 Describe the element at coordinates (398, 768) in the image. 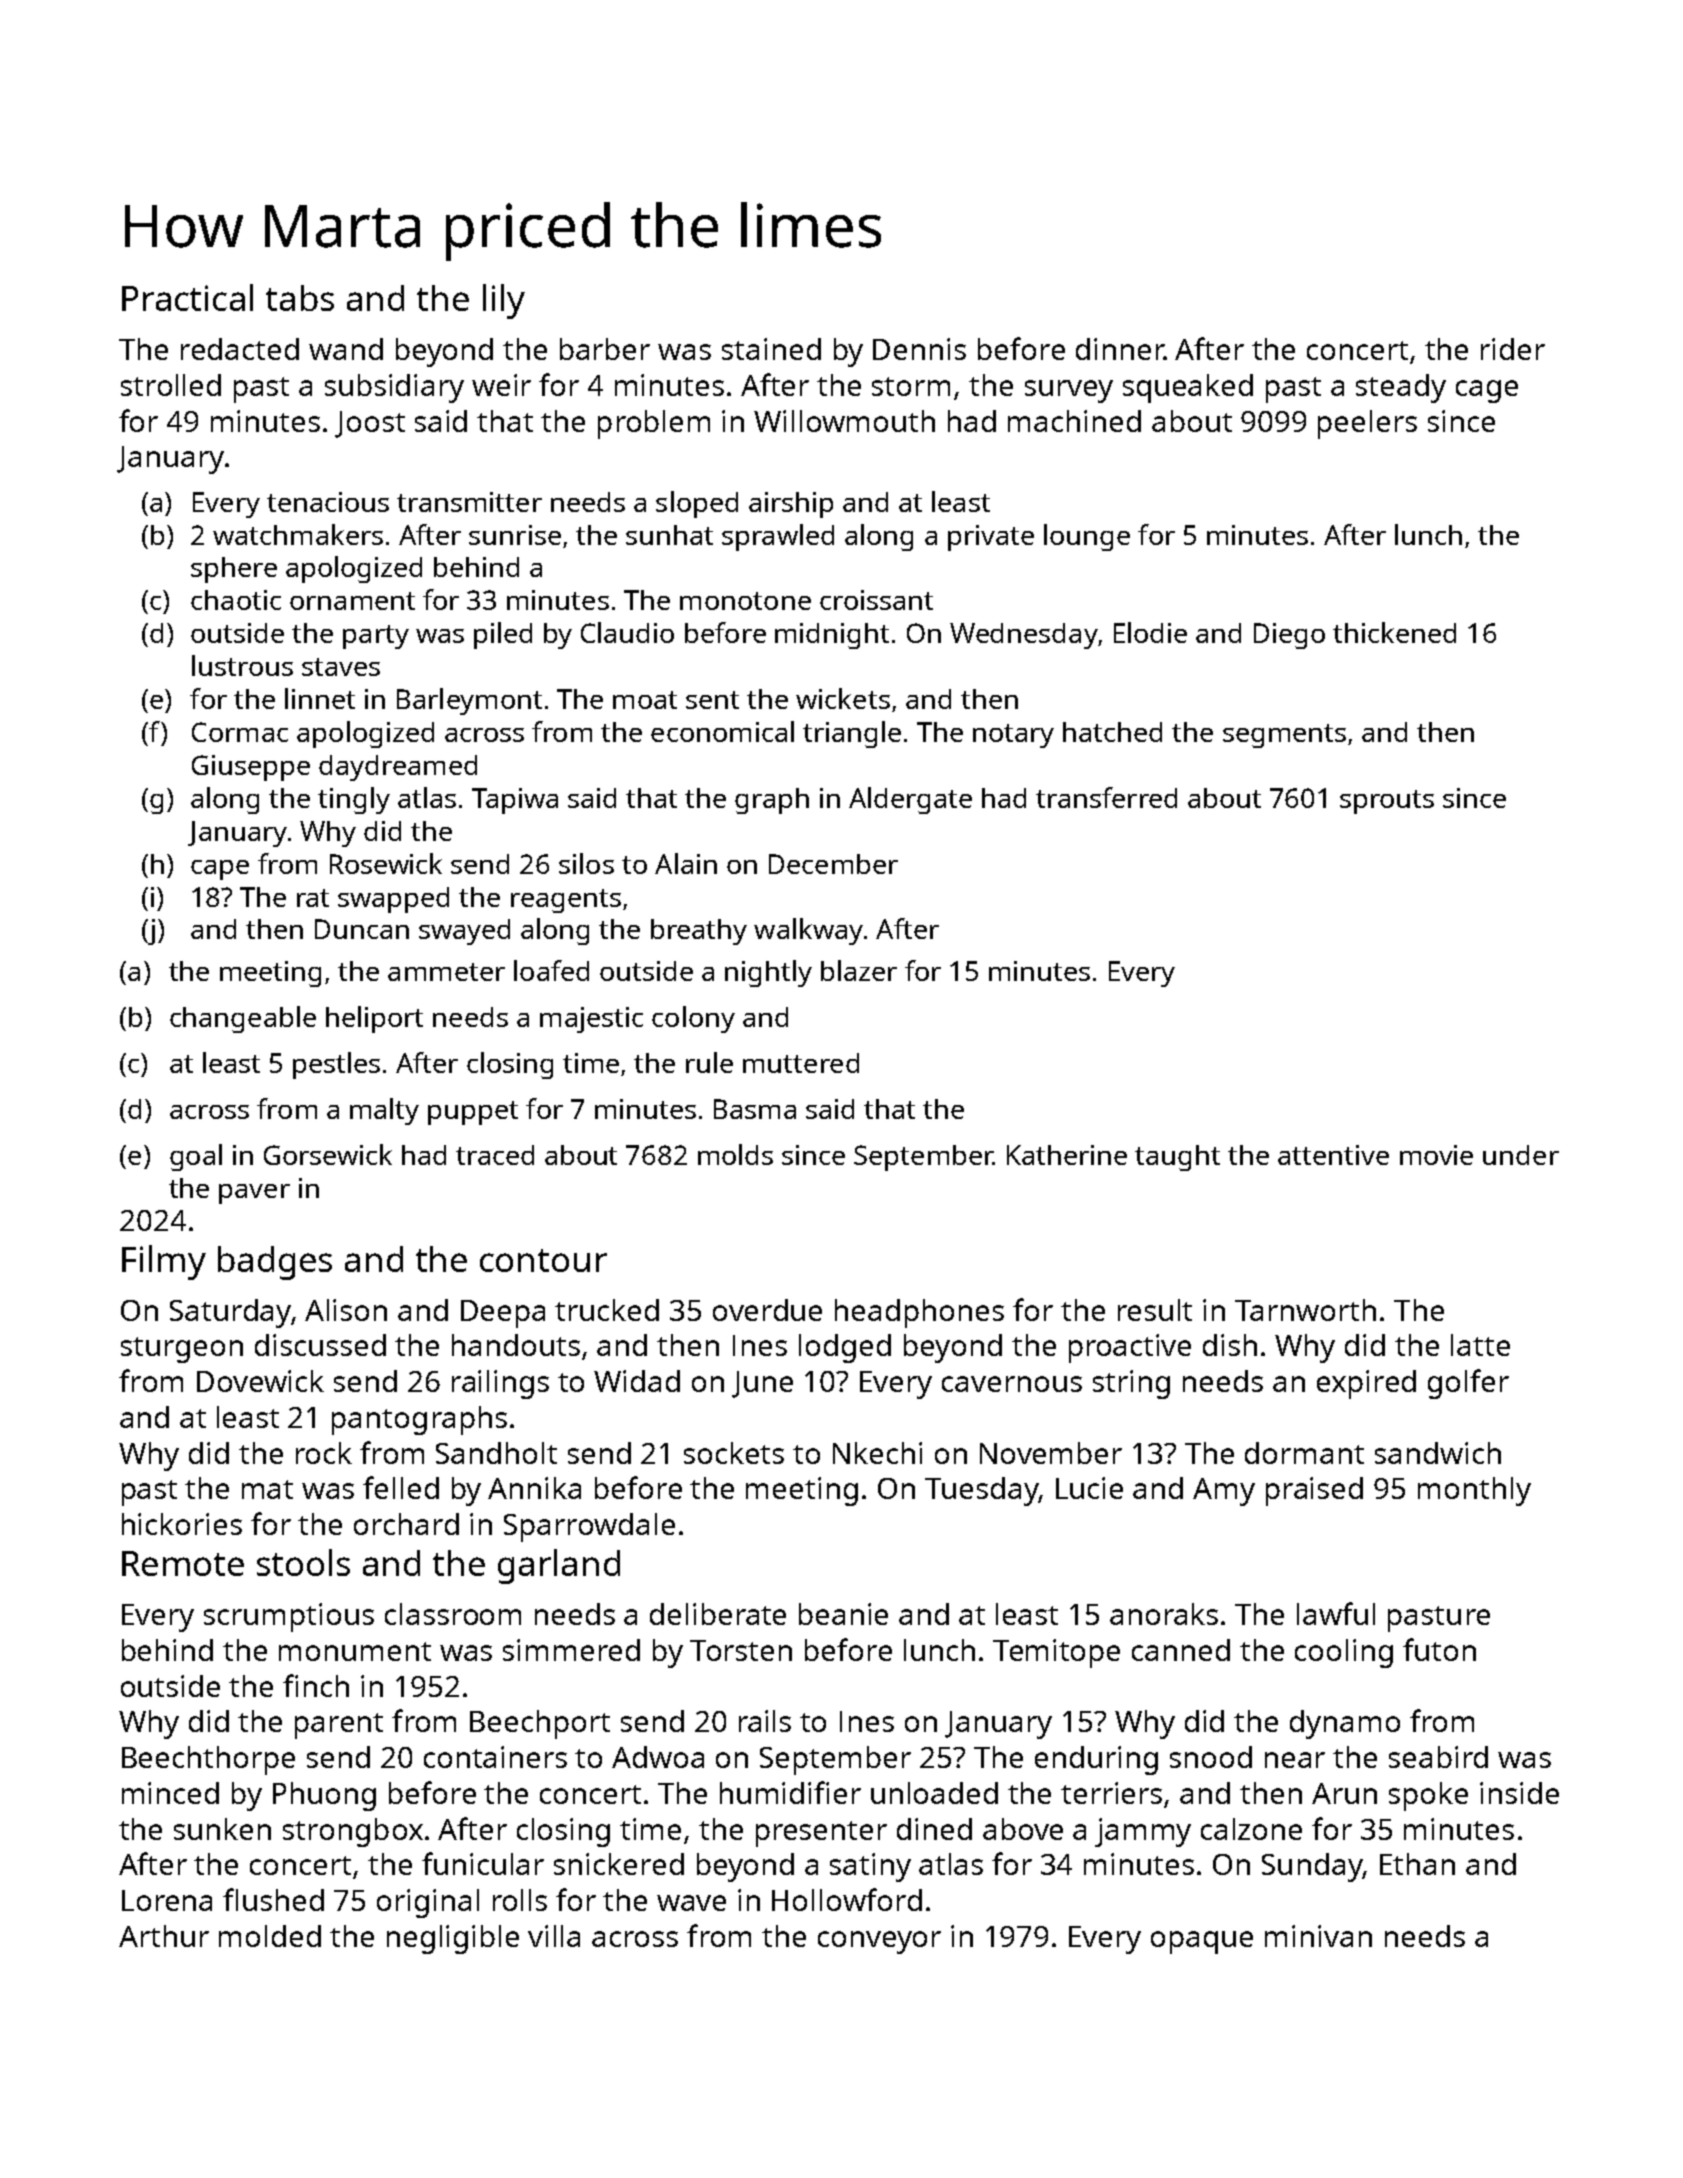

I see `daydreamed` at that location.
